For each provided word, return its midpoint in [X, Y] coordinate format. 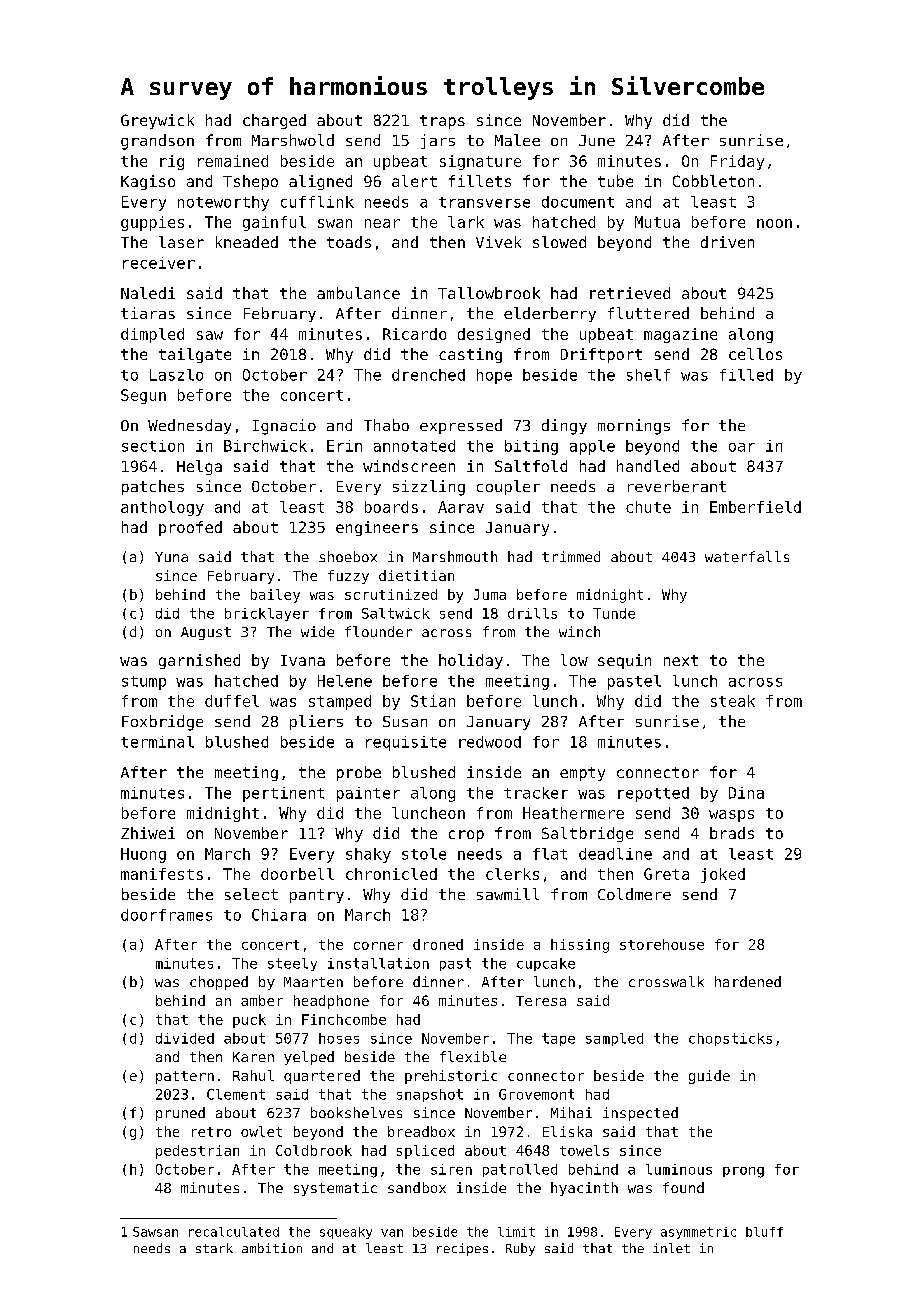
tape [558, 1039]
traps [442, 122]
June [597, 140]
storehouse [662, 944]
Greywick [157, 121]
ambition [272, 1248]
